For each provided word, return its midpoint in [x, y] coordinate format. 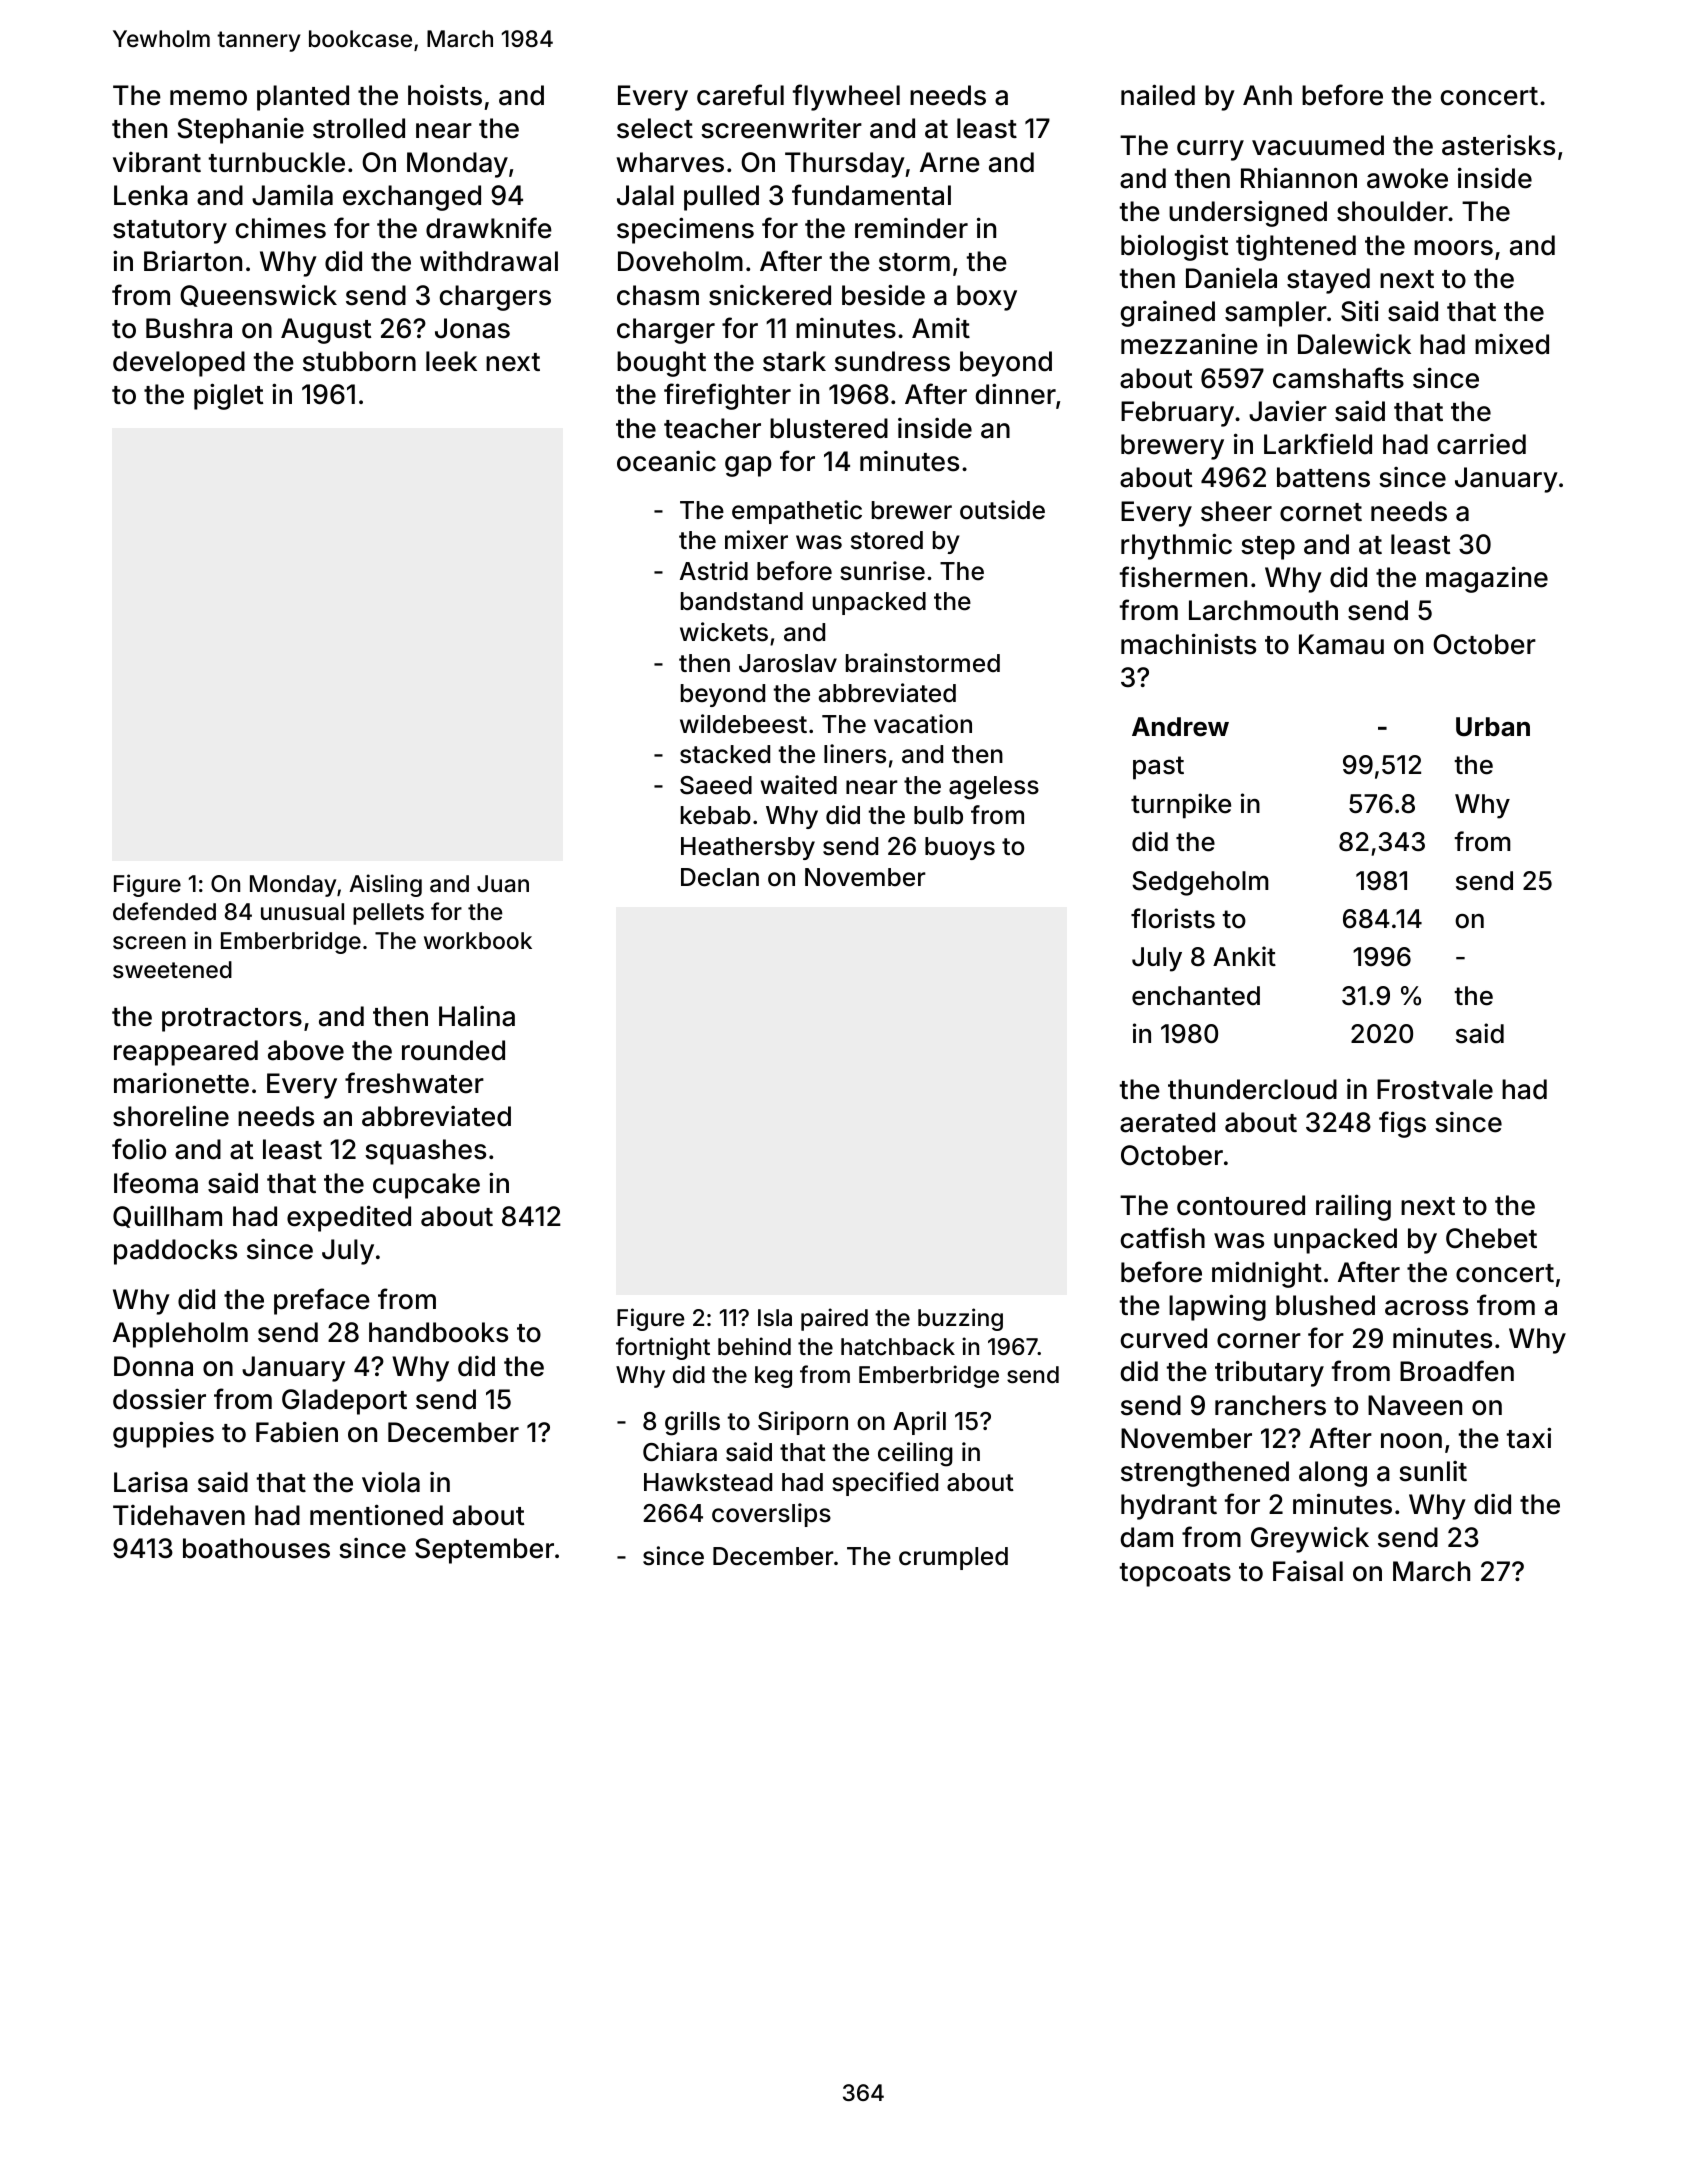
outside [1002, 510]
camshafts [1338, 378]
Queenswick [258, 295]
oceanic [666, 461]
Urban [1493, 727]
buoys [960, 848]
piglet [228, 396]
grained [1168, 314]
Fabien [297, 1432]
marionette [181, 1083]
